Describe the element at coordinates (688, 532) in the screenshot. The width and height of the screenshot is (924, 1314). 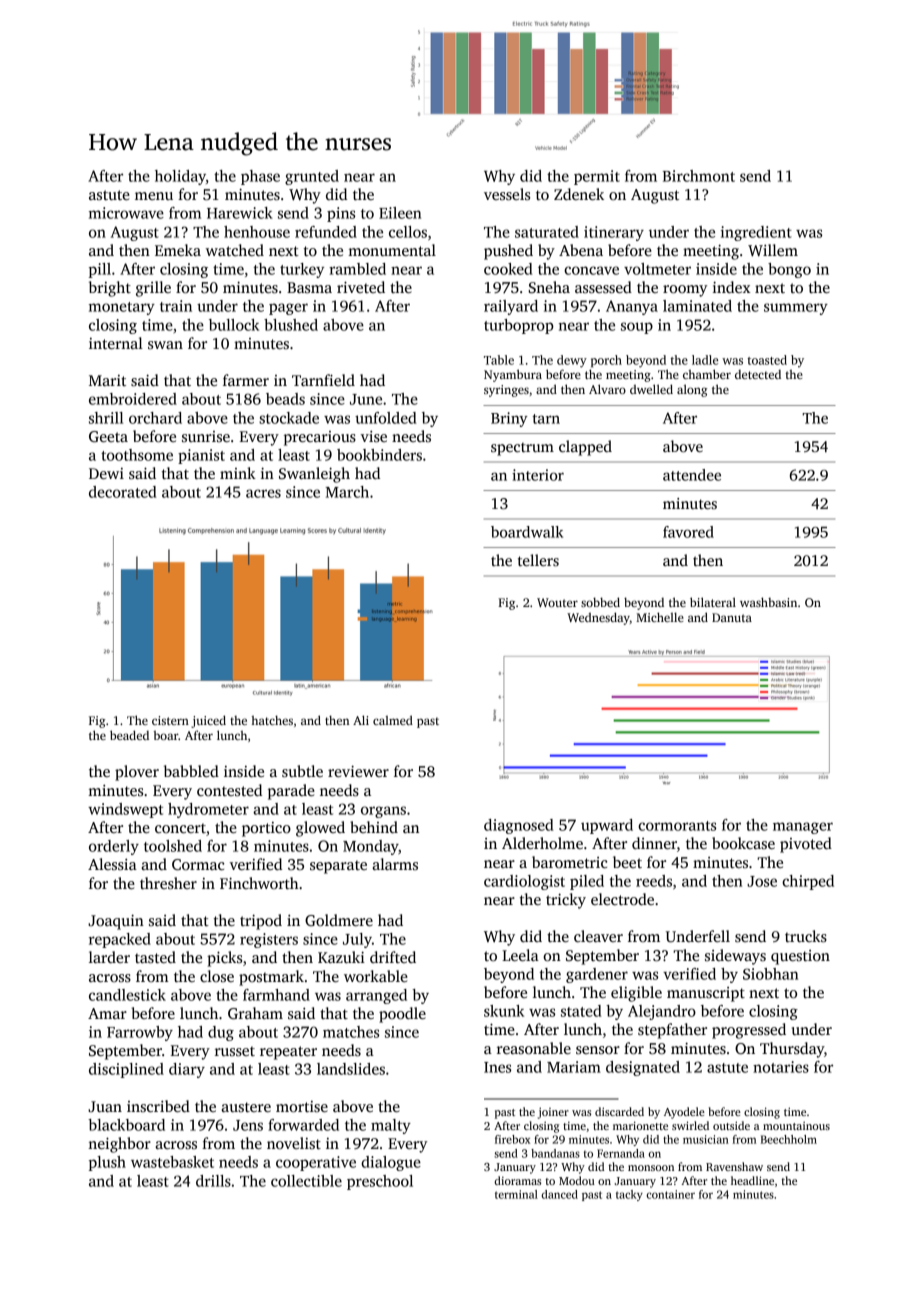
I see `favored` at that location.
